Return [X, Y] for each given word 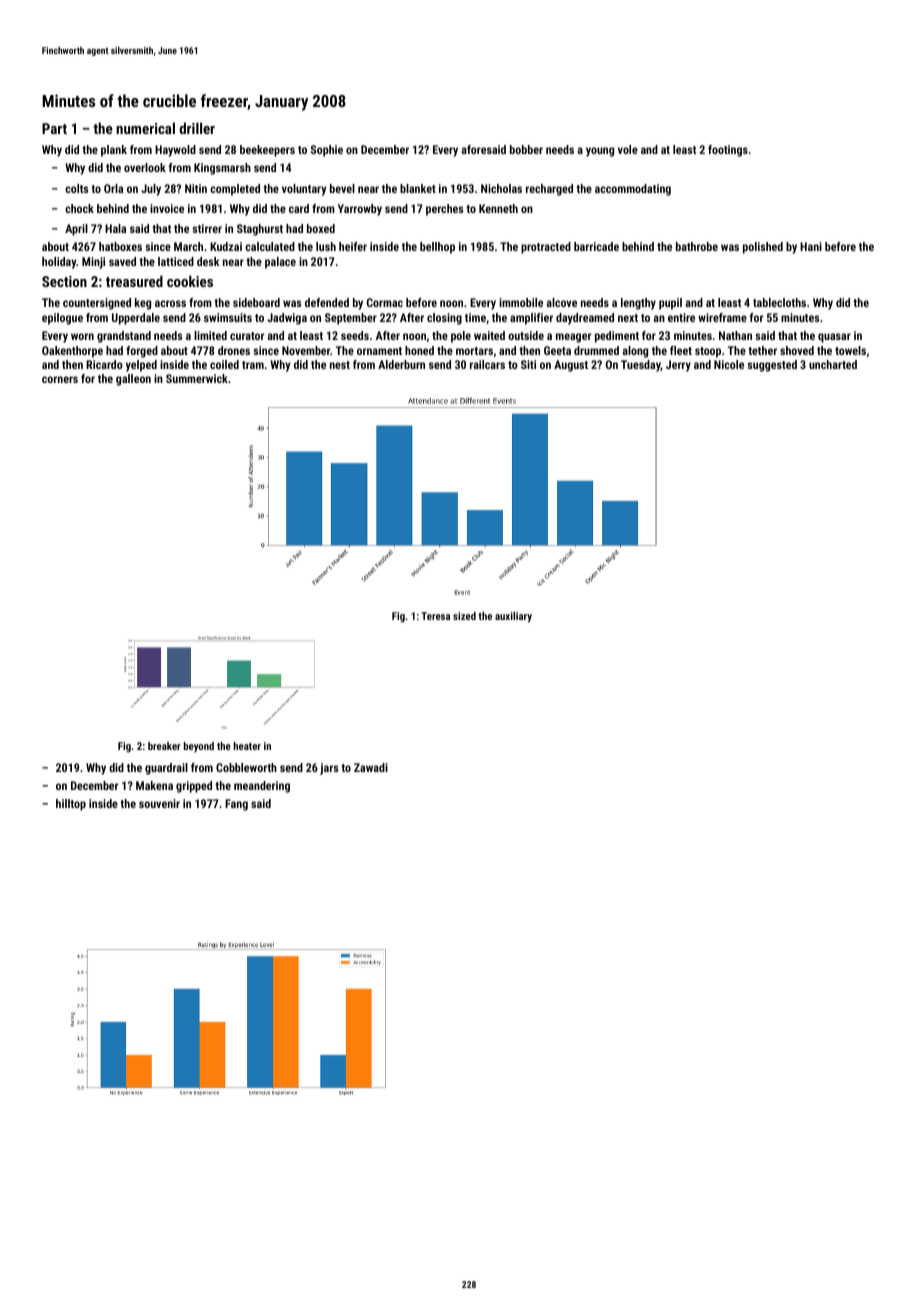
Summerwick [197, 378]
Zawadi [371, 767]
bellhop [437, 248]
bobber [526, 149]
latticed [176, 261]
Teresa [435, 616]
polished [763, 248]
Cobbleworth [246, 767]
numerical [145, 128]
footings [728, 151]
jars [329, 769]
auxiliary [513, 617]
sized [464, 616]
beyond [199, 747]
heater [247, 746]
